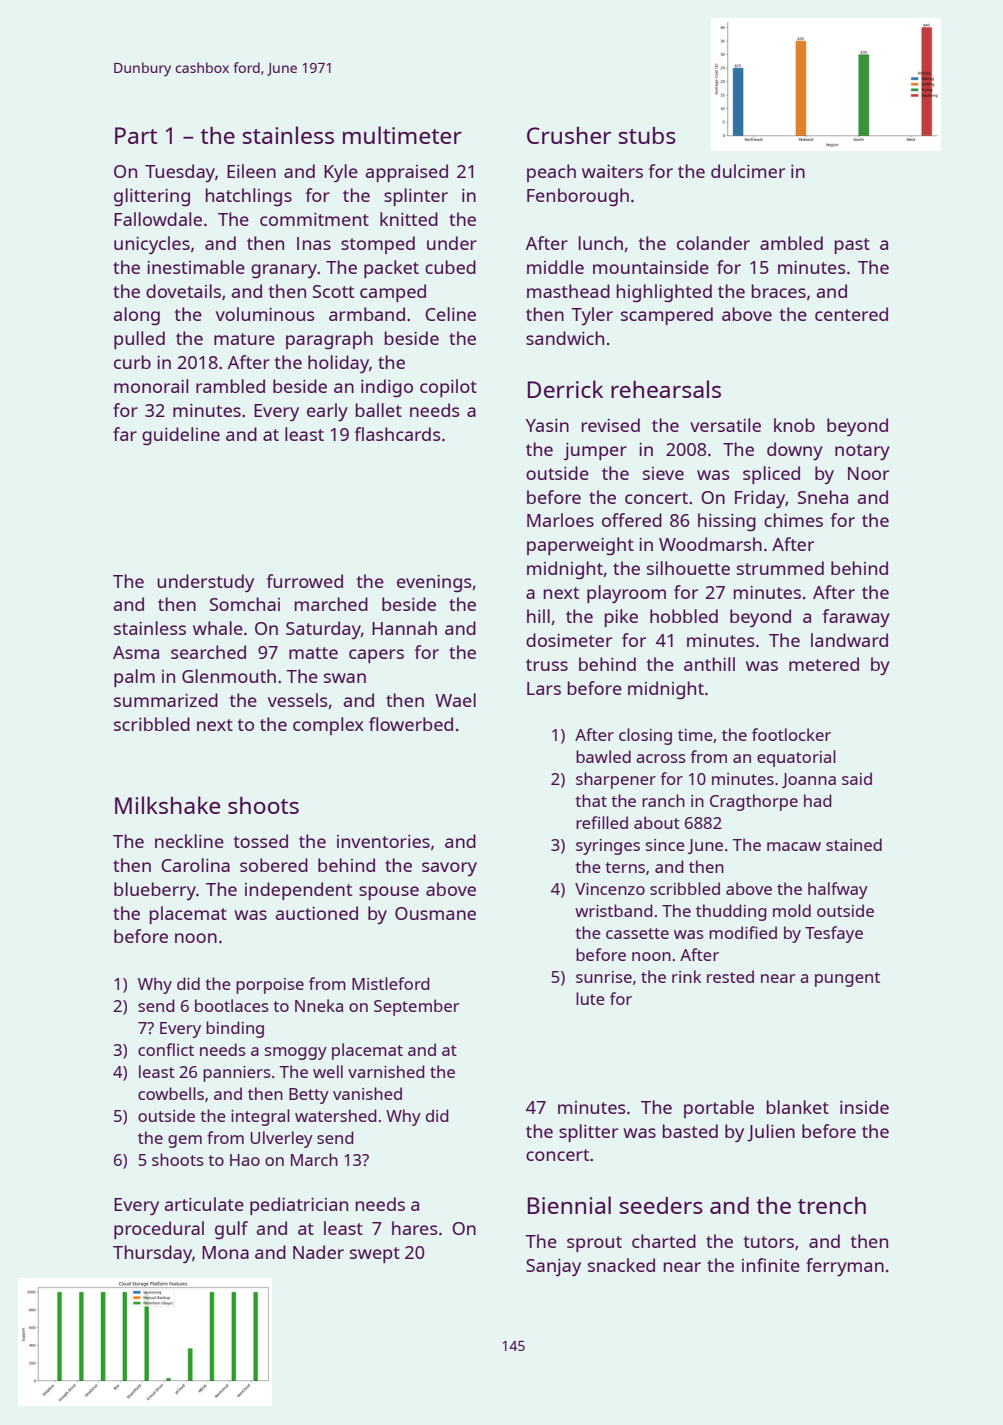 This document has width=1003, height=1425. Describe the element at coordinates (713, 243) in the document. I see `colander` at that location.
